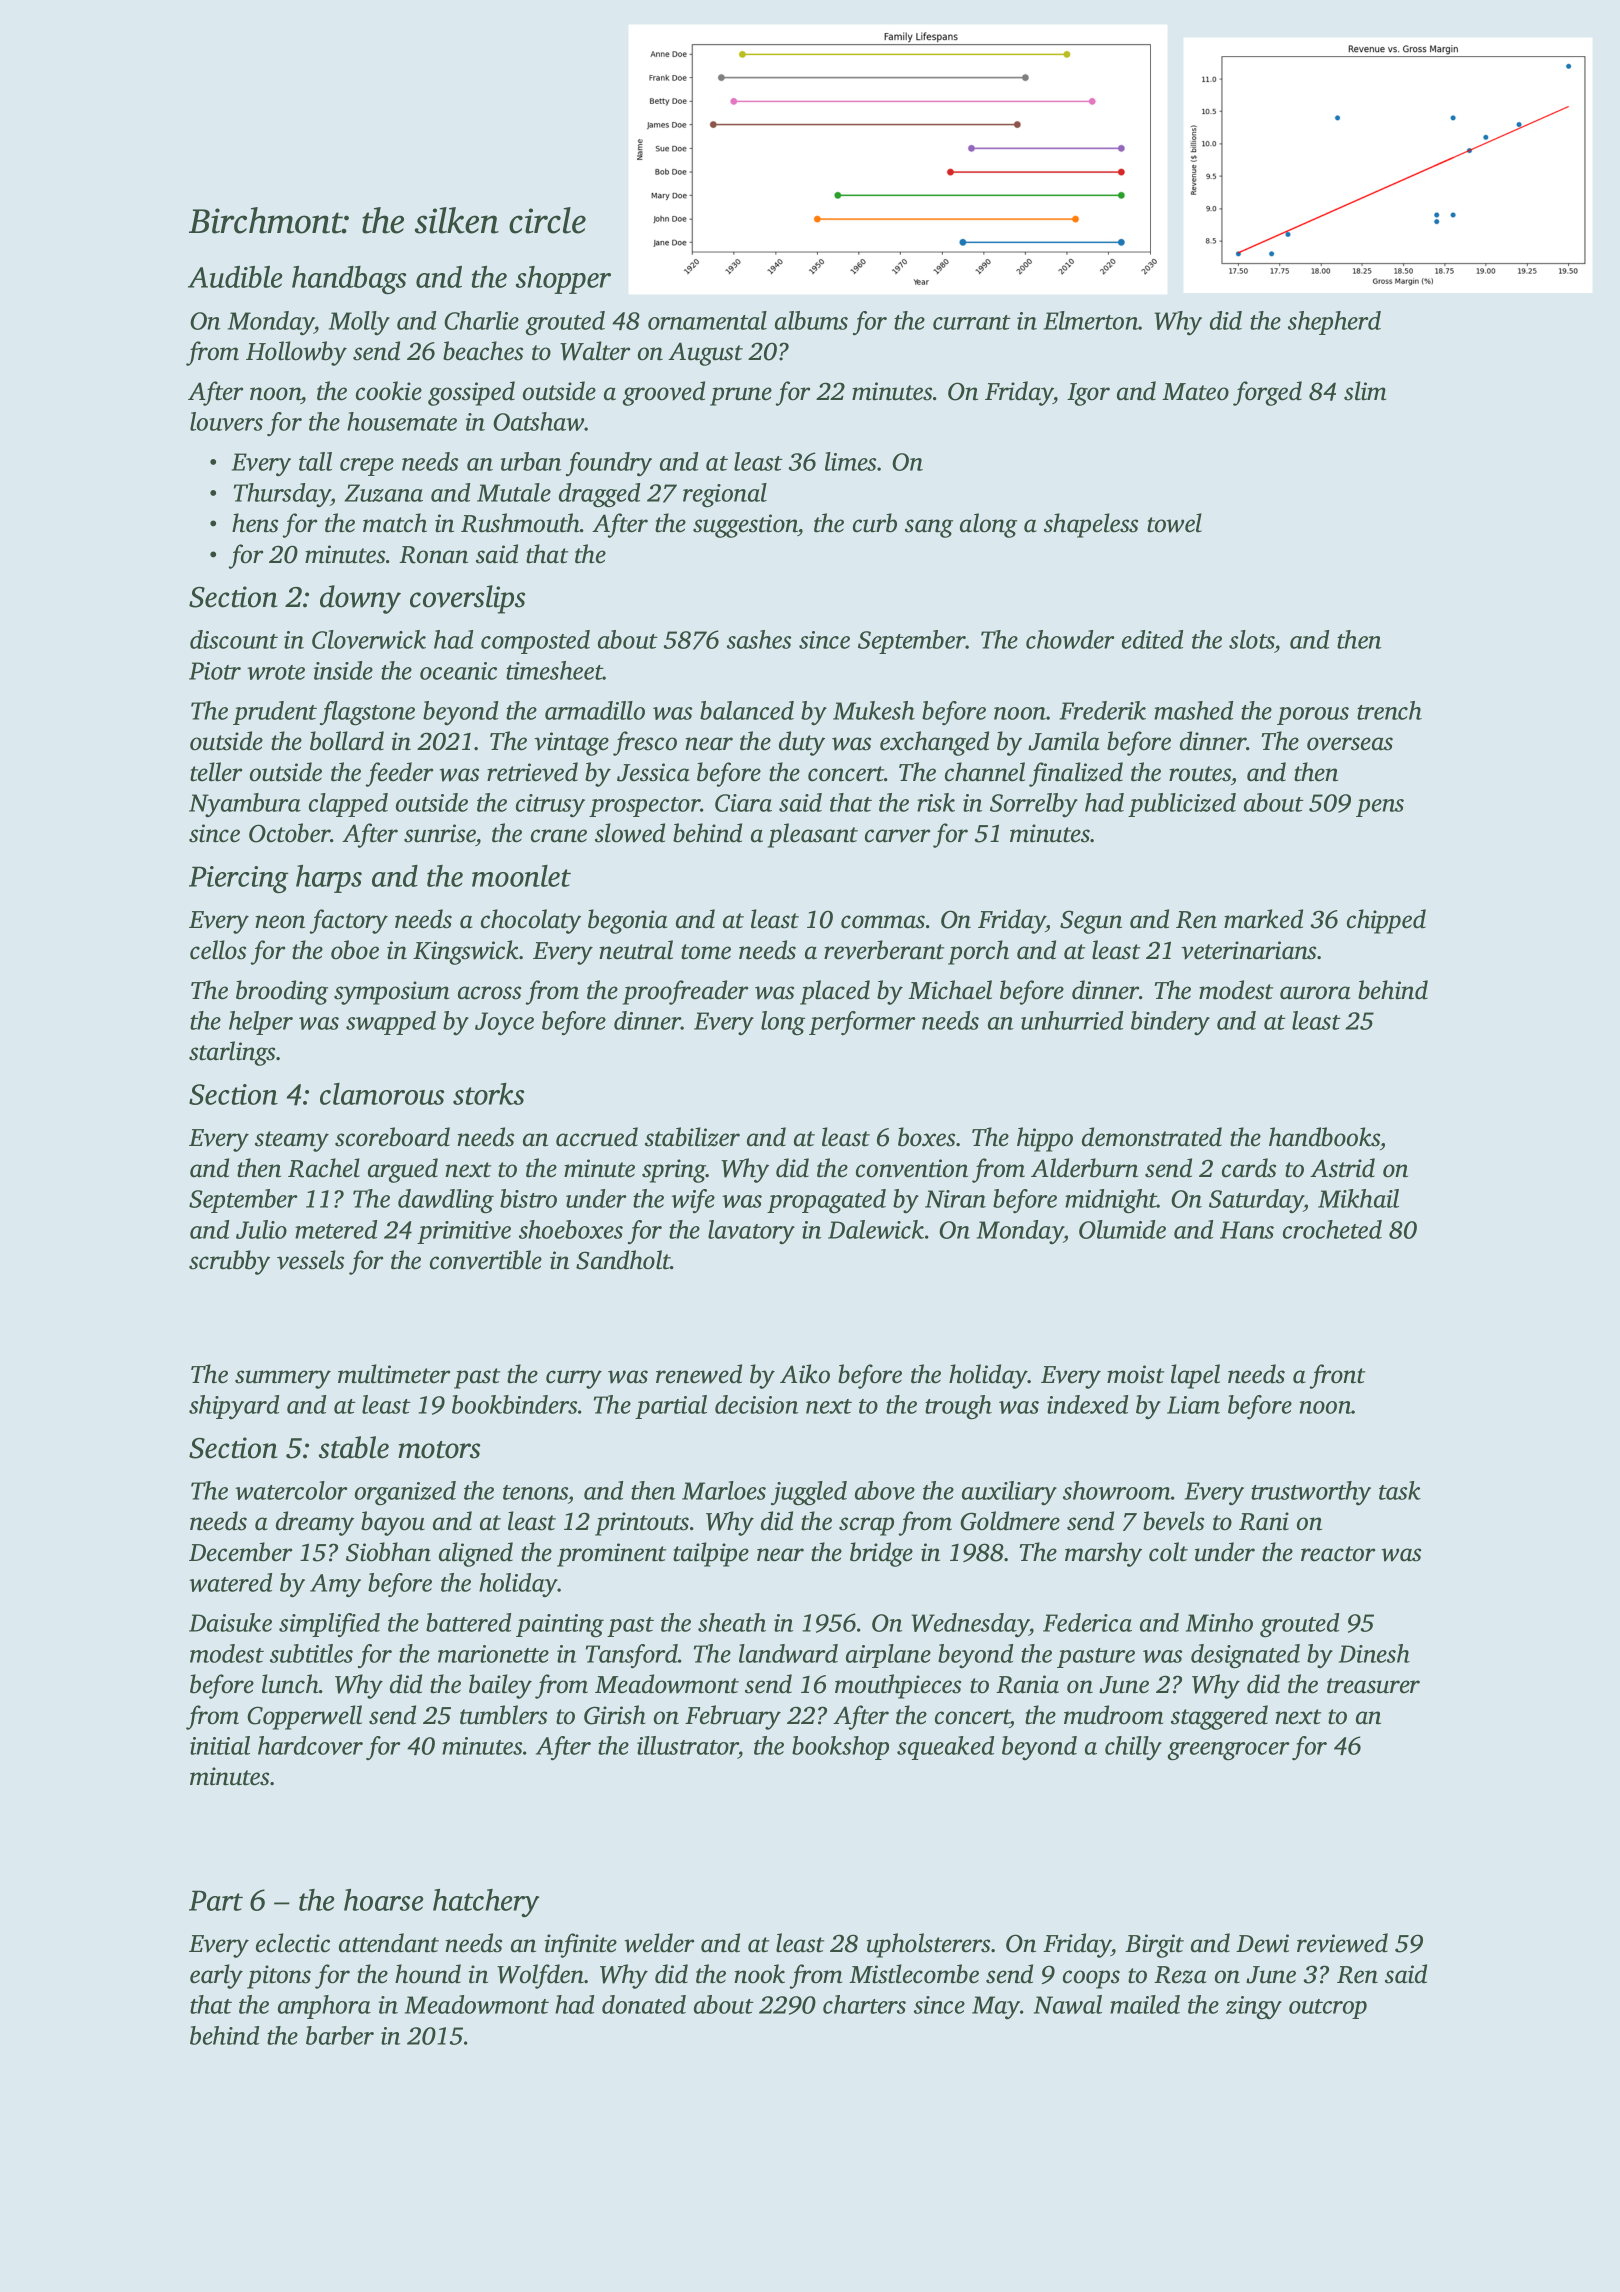 This screenshot has height=2292, width=1620. I want to click on cards, so click(1249, 1168).
